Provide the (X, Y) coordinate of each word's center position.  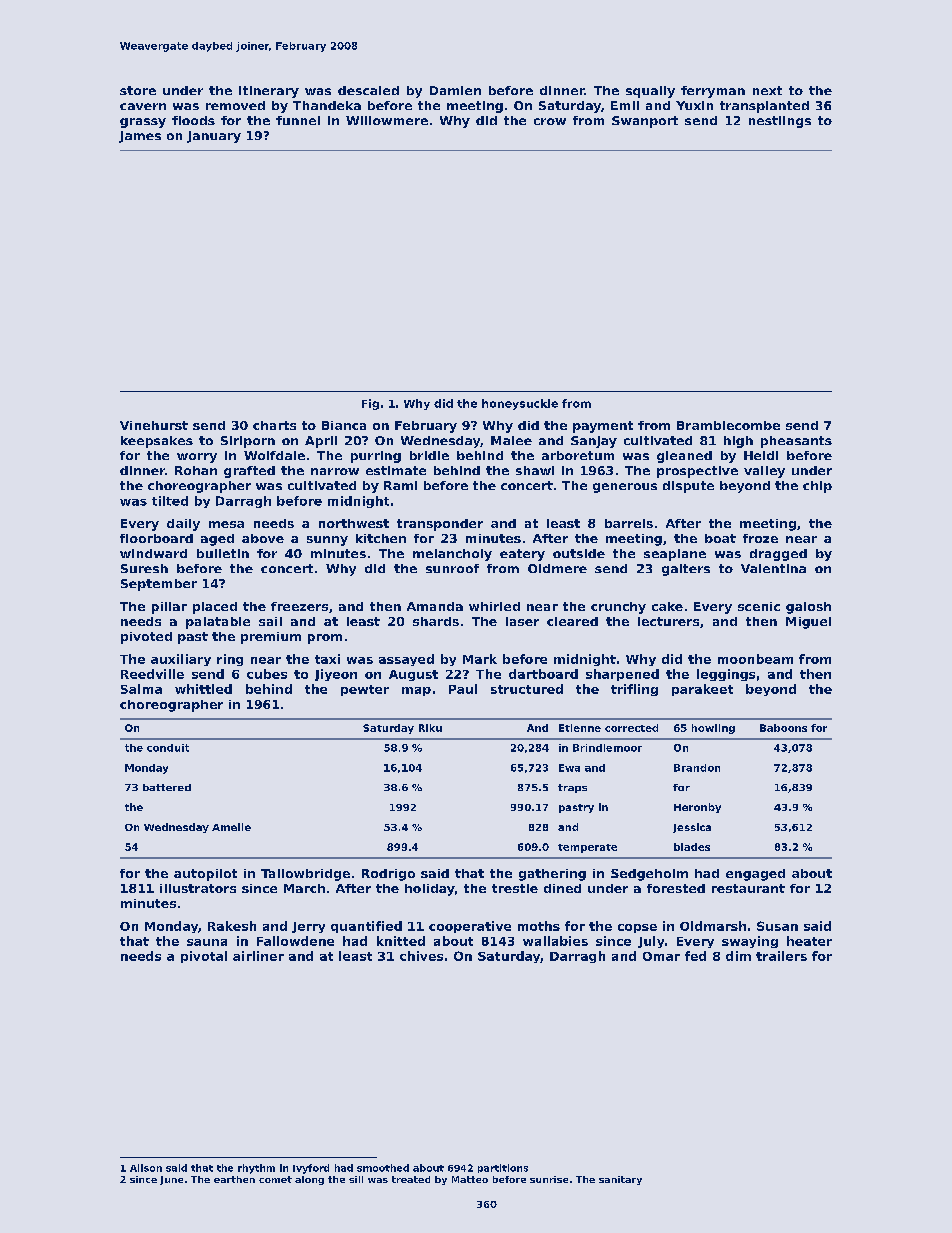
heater (809, 941)
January (214, 137)
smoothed (383, 1168)
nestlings (780, 122)
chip (817, 487)
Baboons (783, 728)
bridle (429, 455)
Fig (370, 404)
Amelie (231, 827)
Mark (480, 659)
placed (215, 608)
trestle (515, 888)
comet (275, 1179)
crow (550, 121)
